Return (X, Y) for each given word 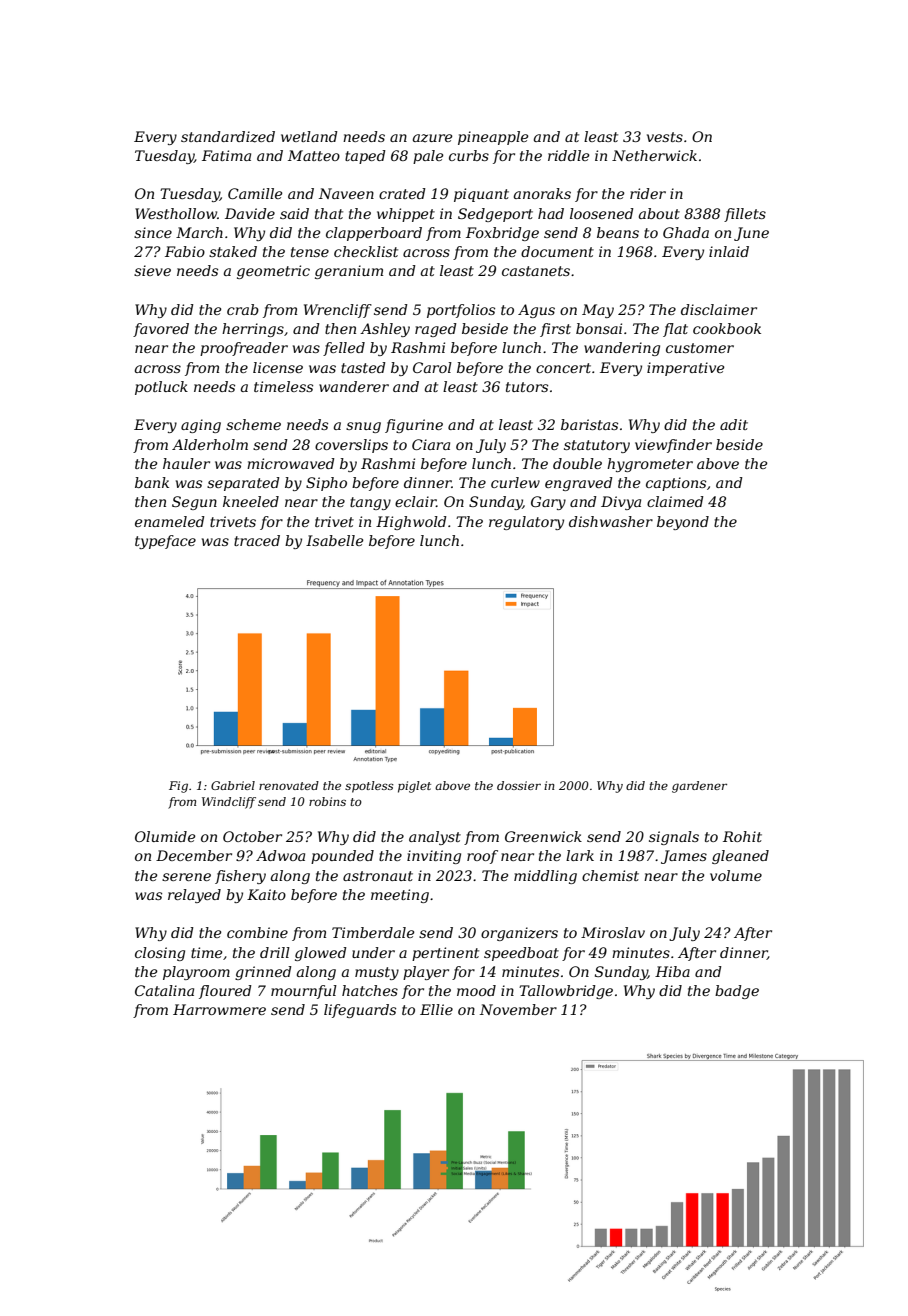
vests (665, 137)
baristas (589, 424)
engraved (579, 484)
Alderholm (210, 444)
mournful (304, 992)
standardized (228, 137)
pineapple (493, 138)
